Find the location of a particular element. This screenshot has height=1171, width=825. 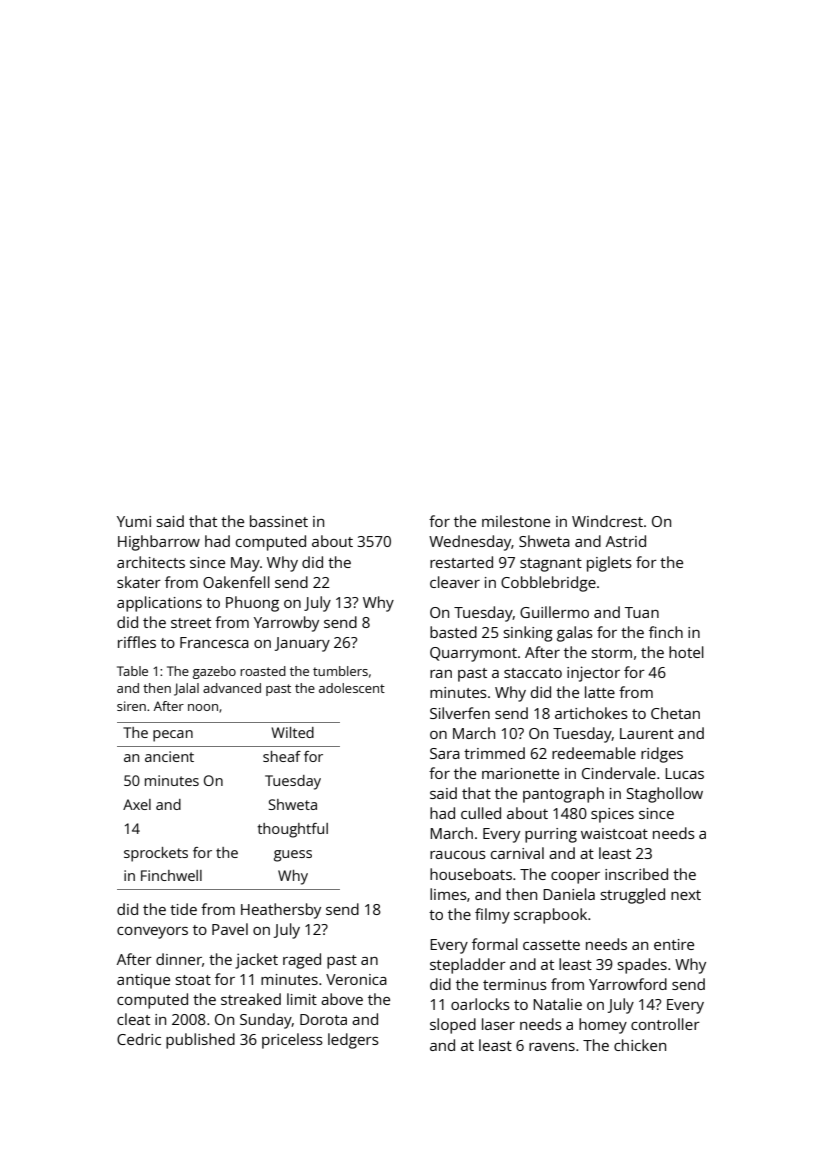

Heathersby is located at coordinates (281, 911).
